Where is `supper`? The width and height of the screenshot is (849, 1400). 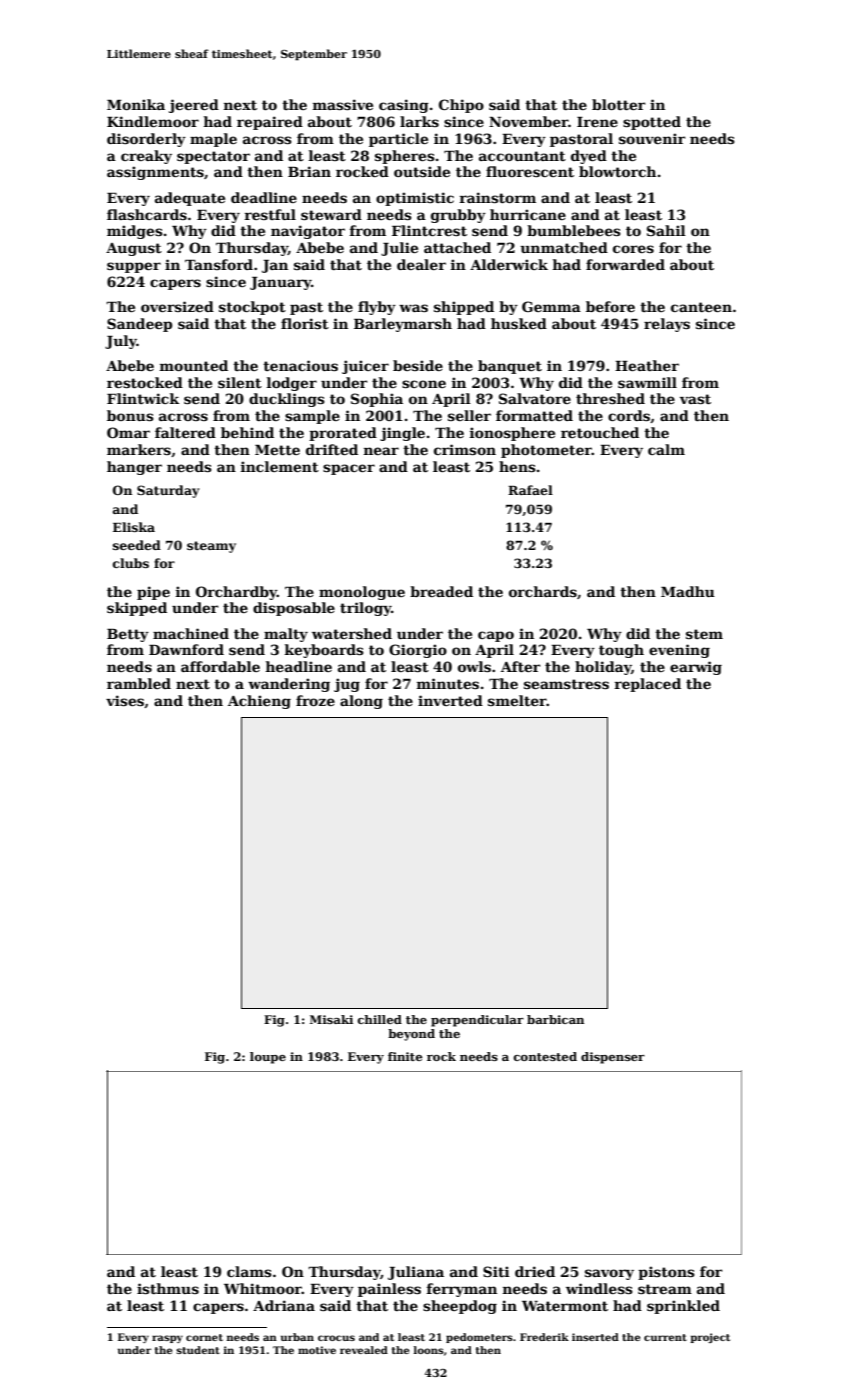
supper is located at coordinates (134, 267).
